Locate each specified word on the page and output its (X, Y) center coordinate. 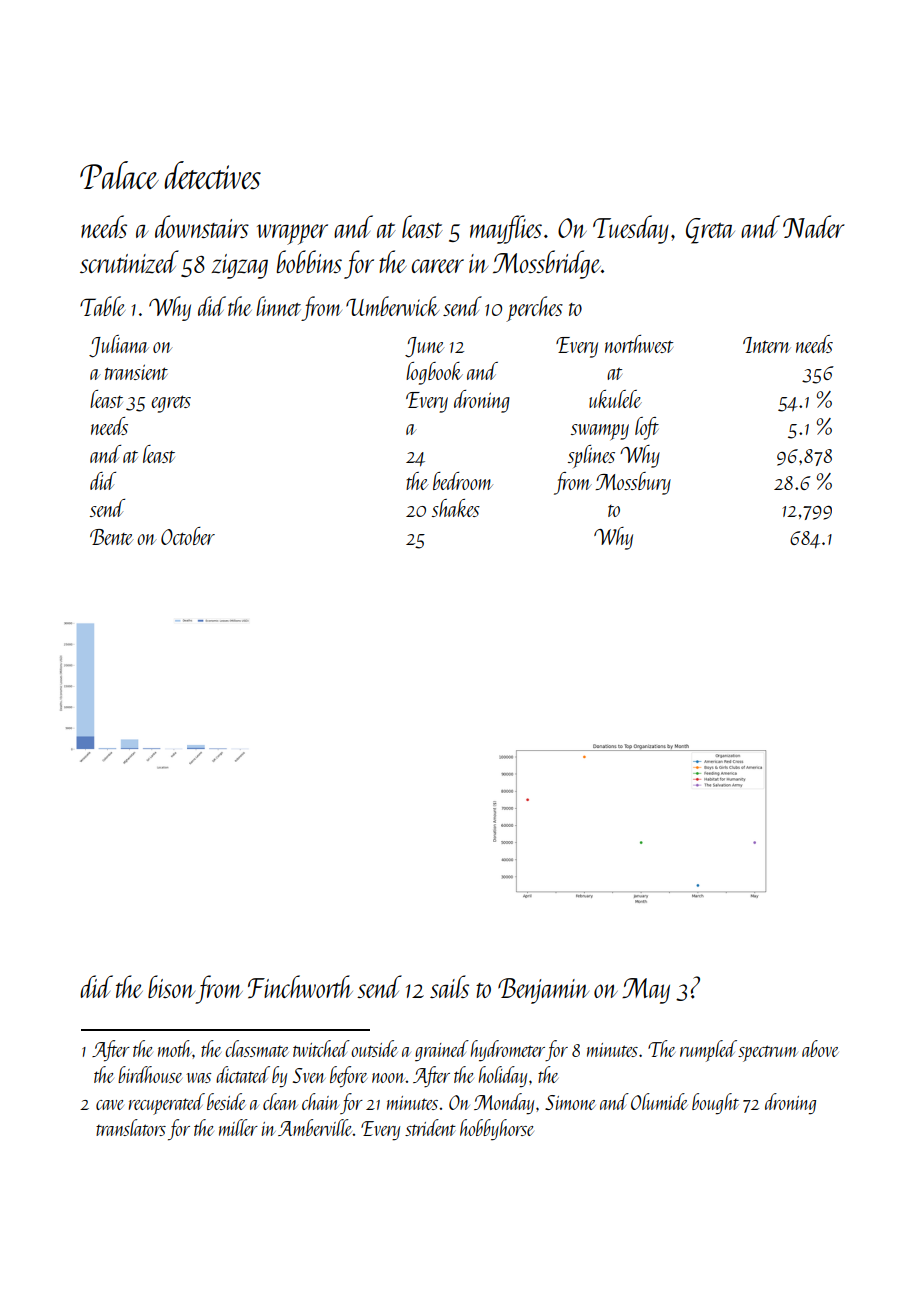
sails (449, 986)
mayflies (506, 229)
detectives (212, 175)
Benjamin (543, 991)
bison (171, 986)
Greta (710, 231)
